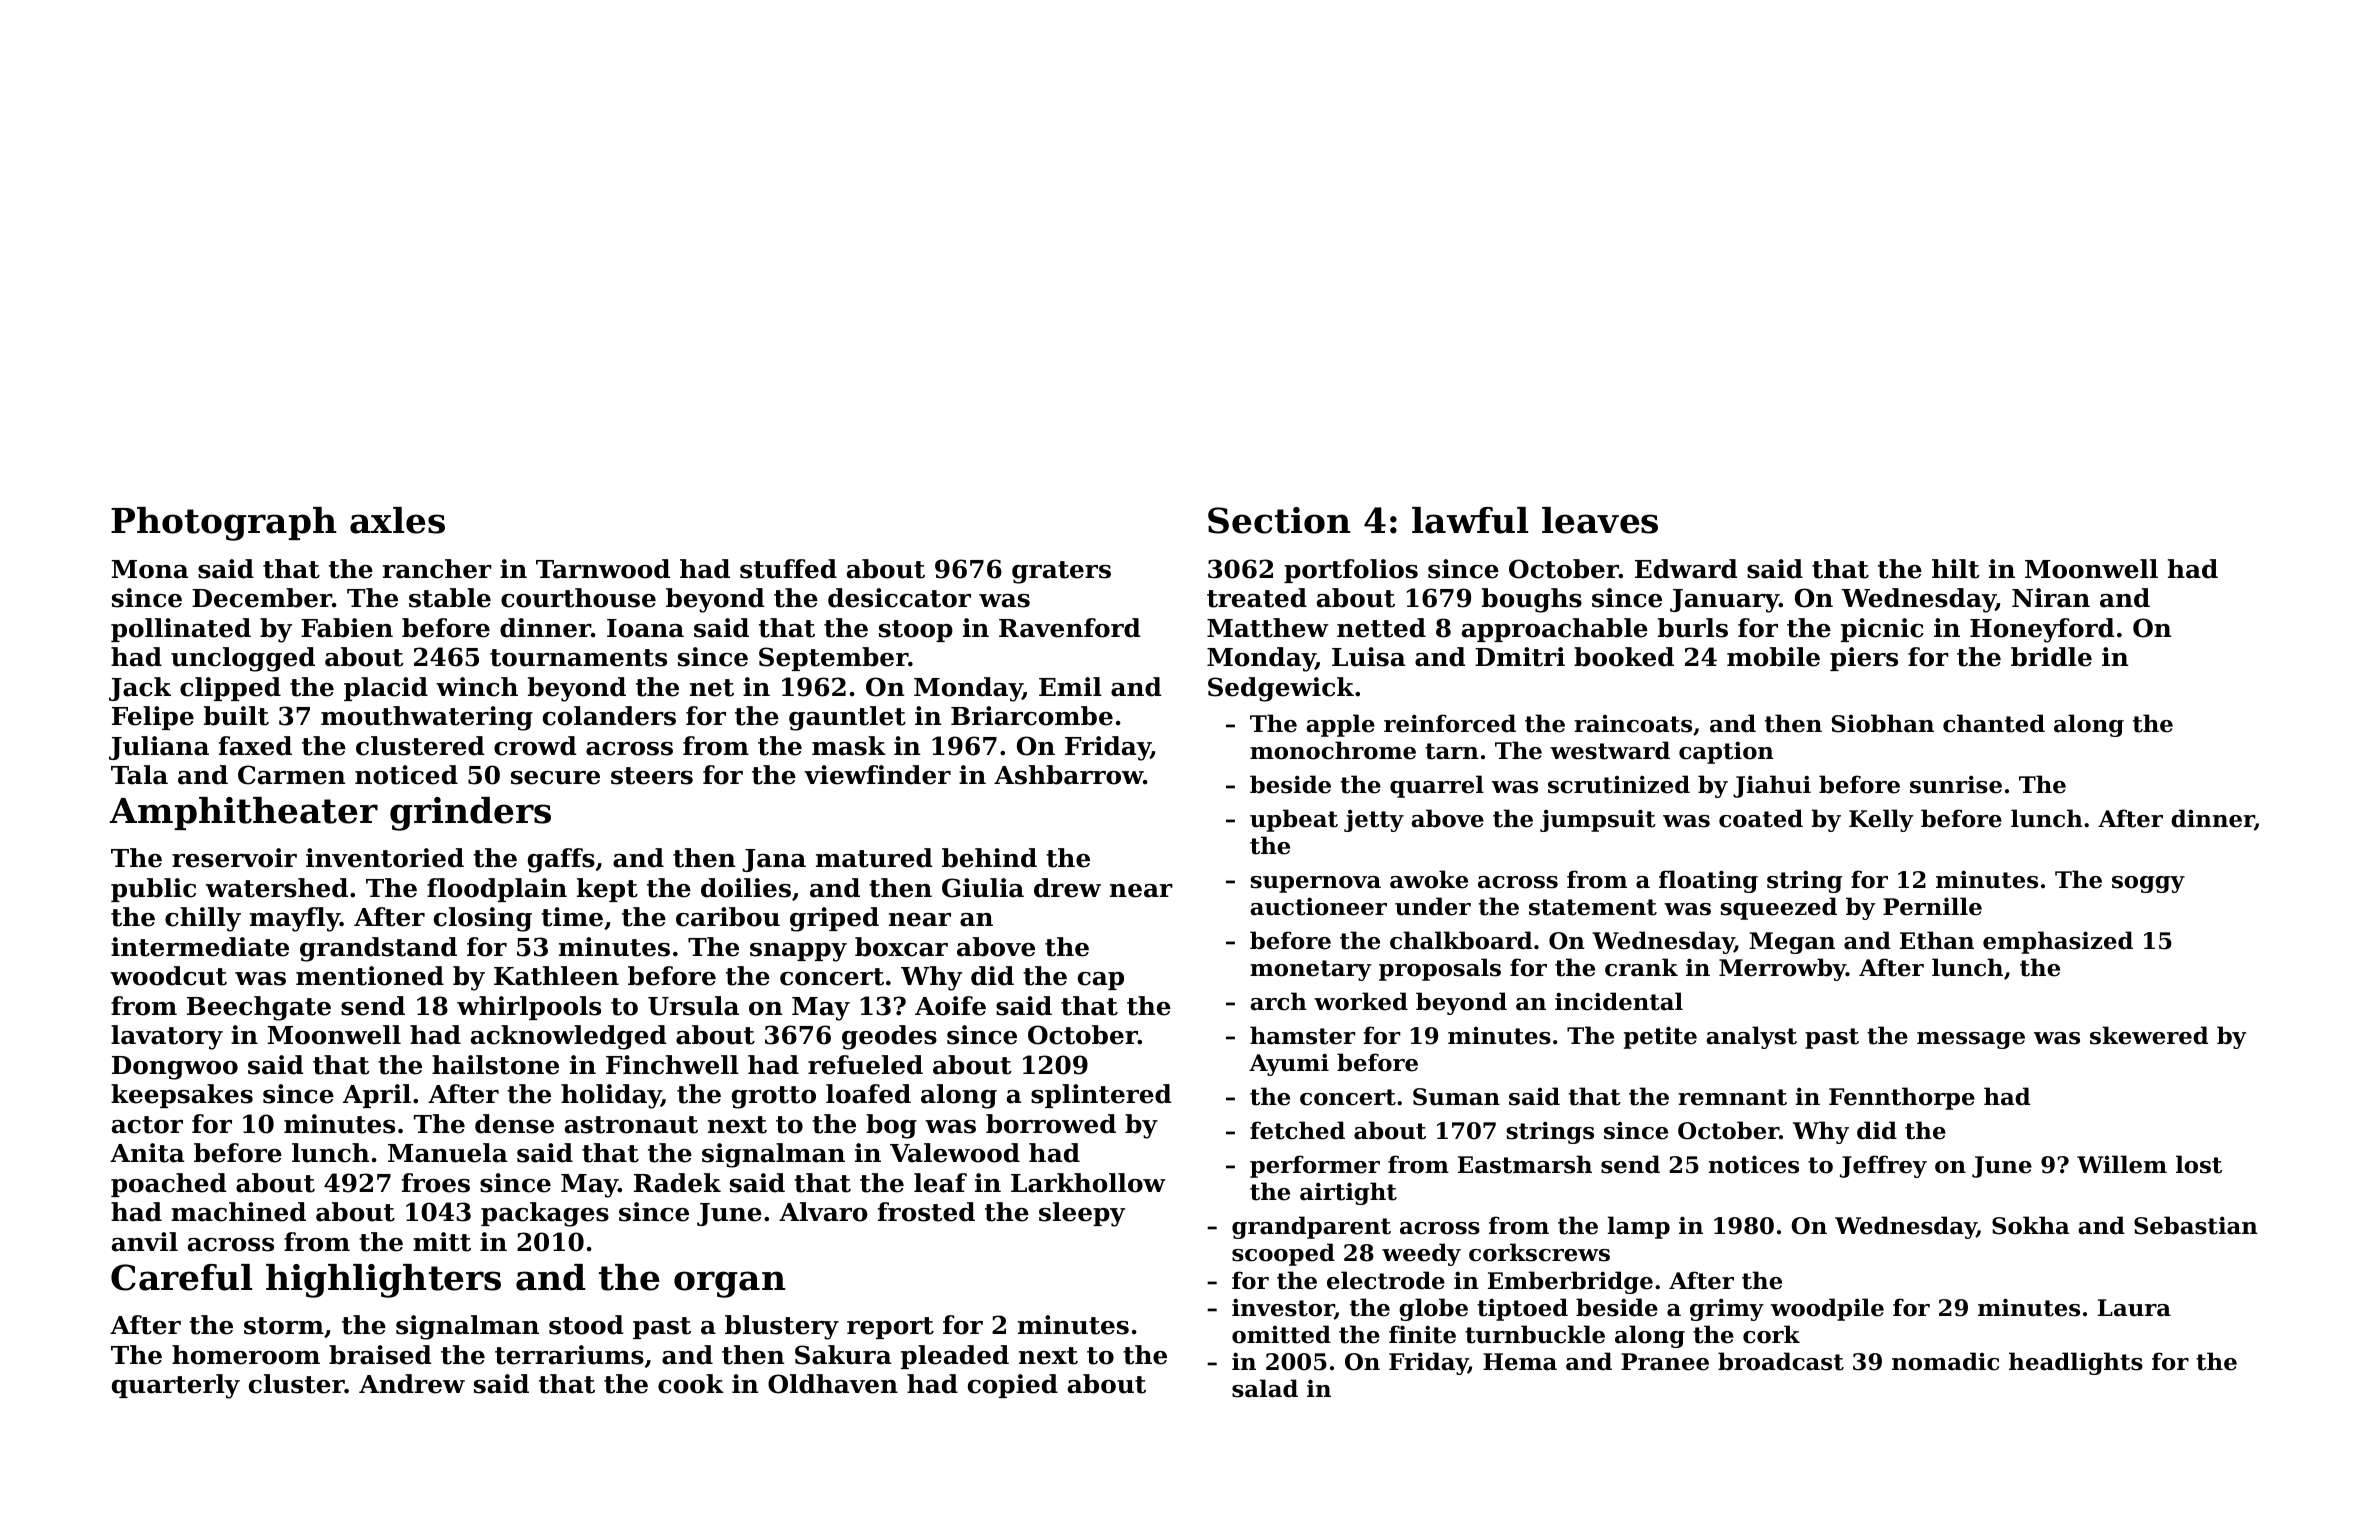 The image size is (2380, 1540). What do you see at coordinates (234, 858) in the image?
I see `reservoir` at bounding box center [234, 858].
